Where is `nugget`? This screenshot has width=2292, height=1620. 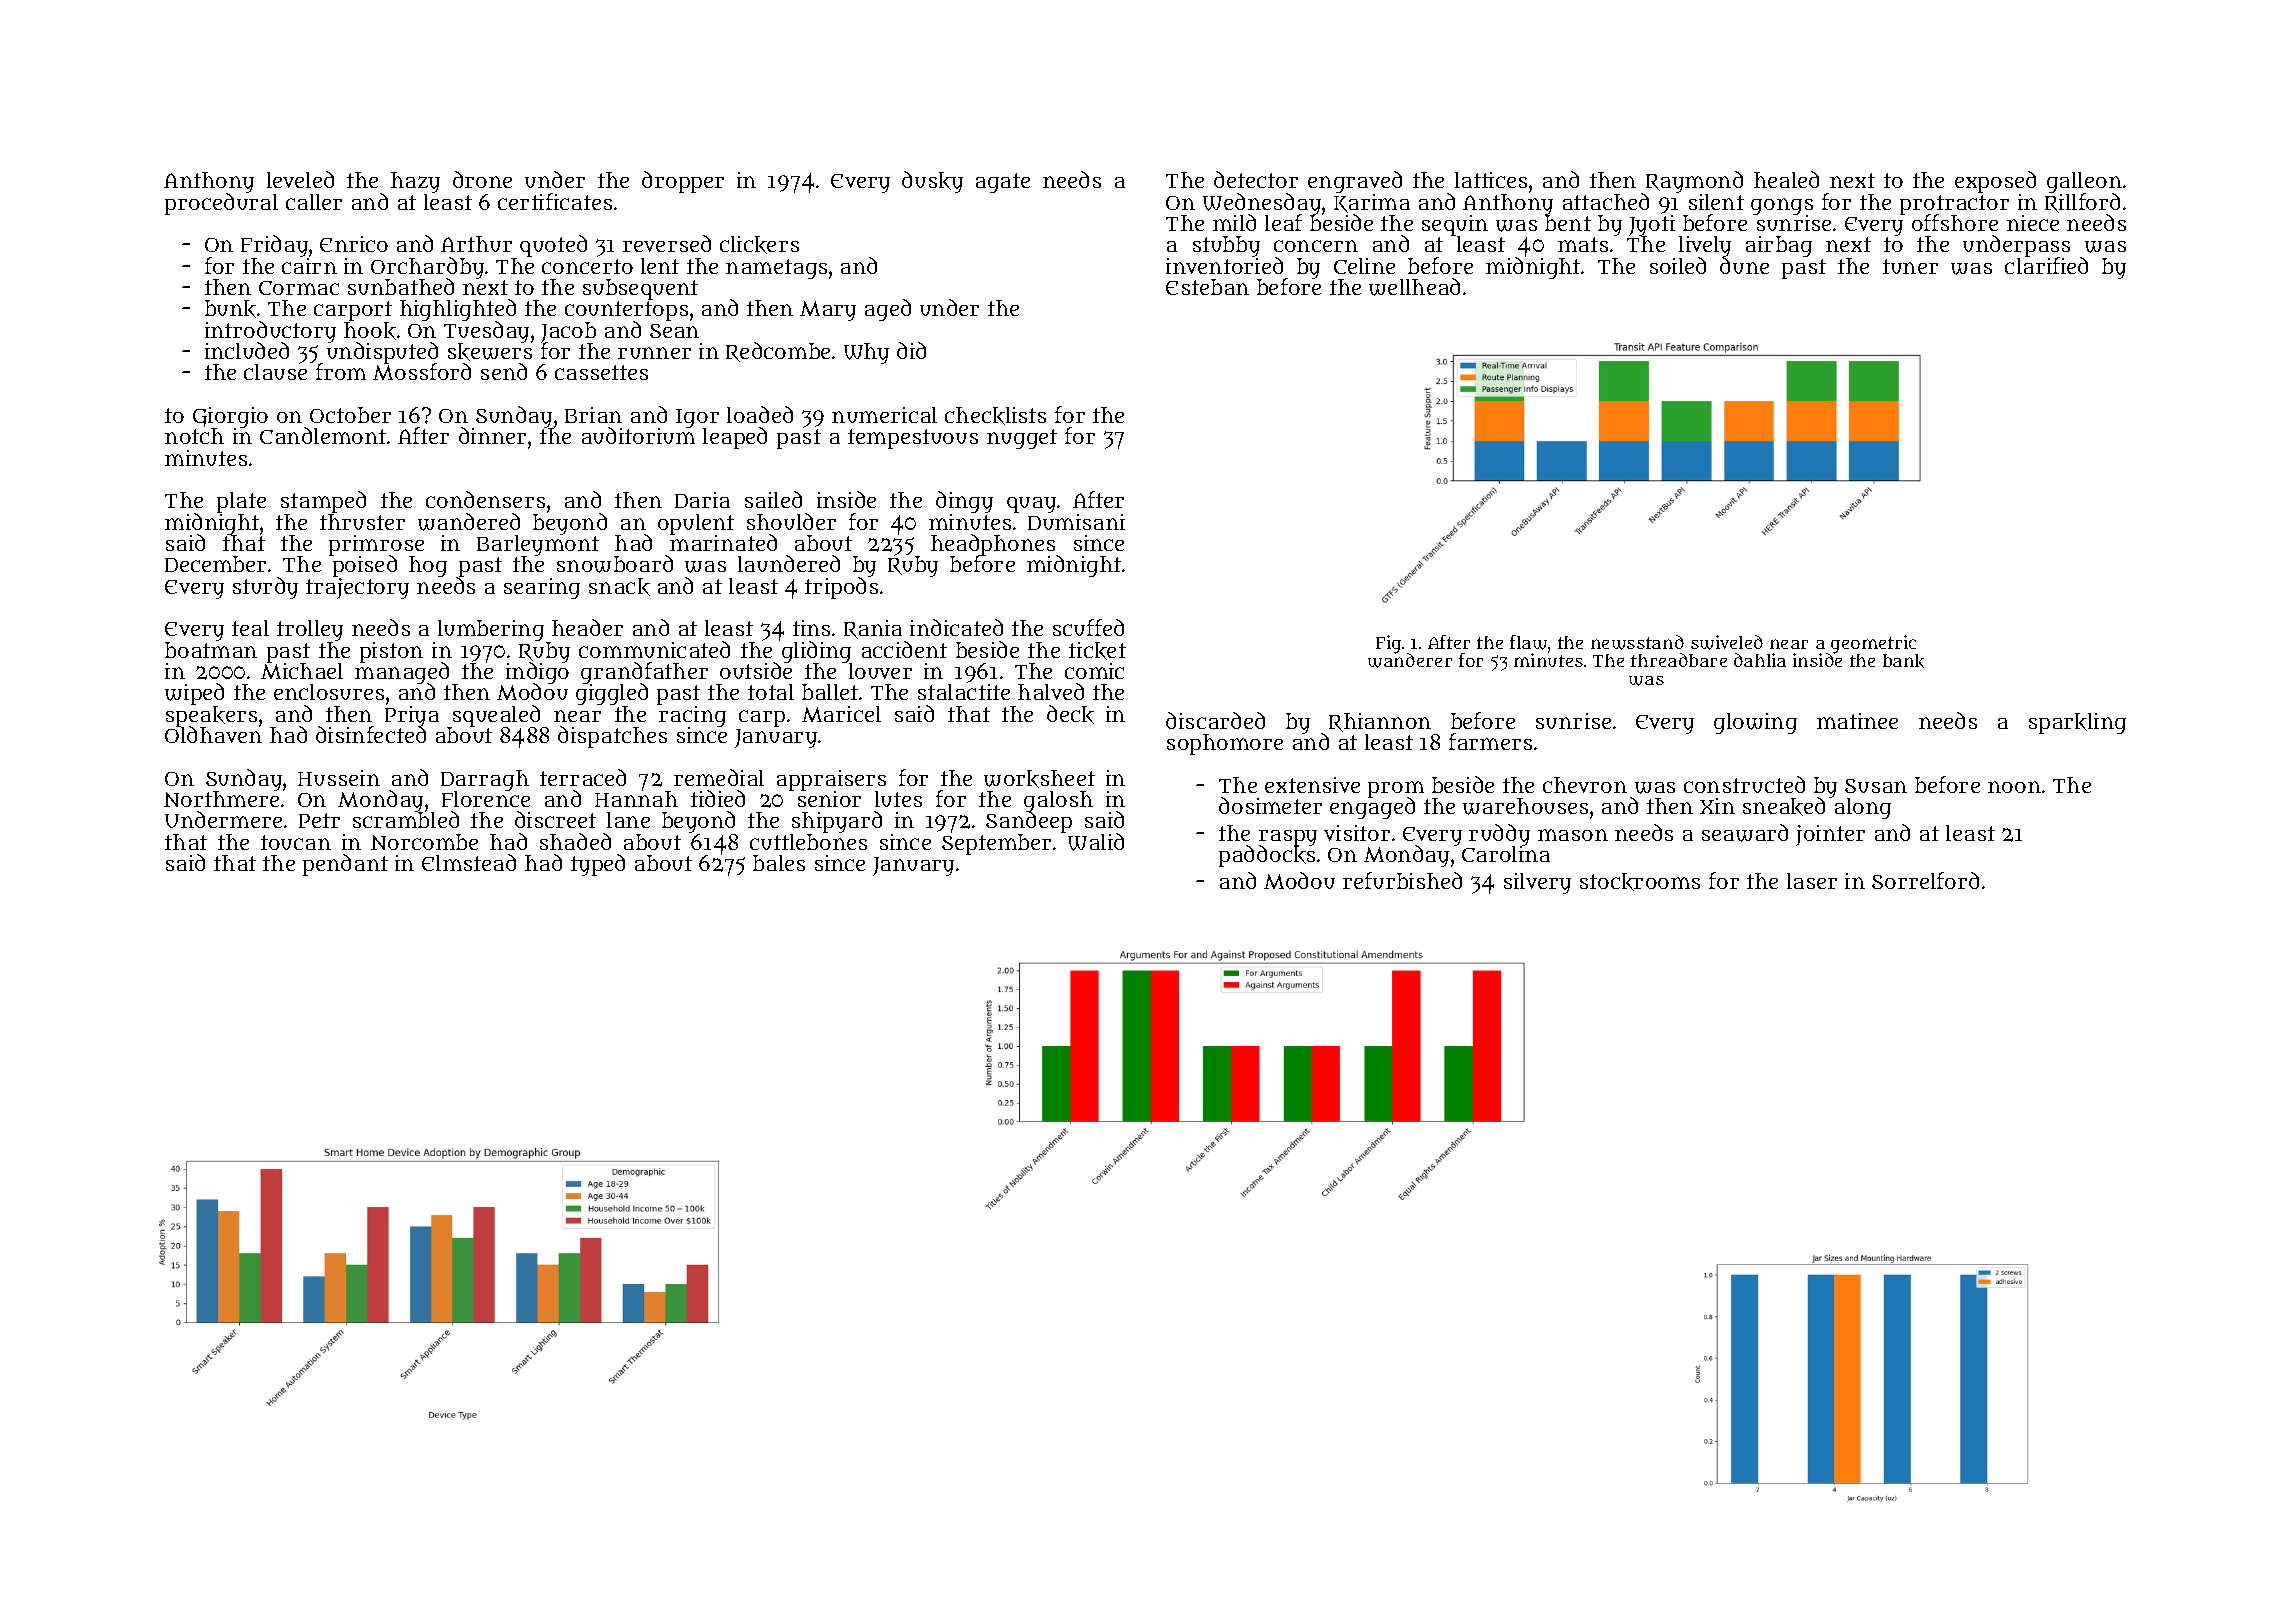
nugget is located at coordinates (1022, 439).
